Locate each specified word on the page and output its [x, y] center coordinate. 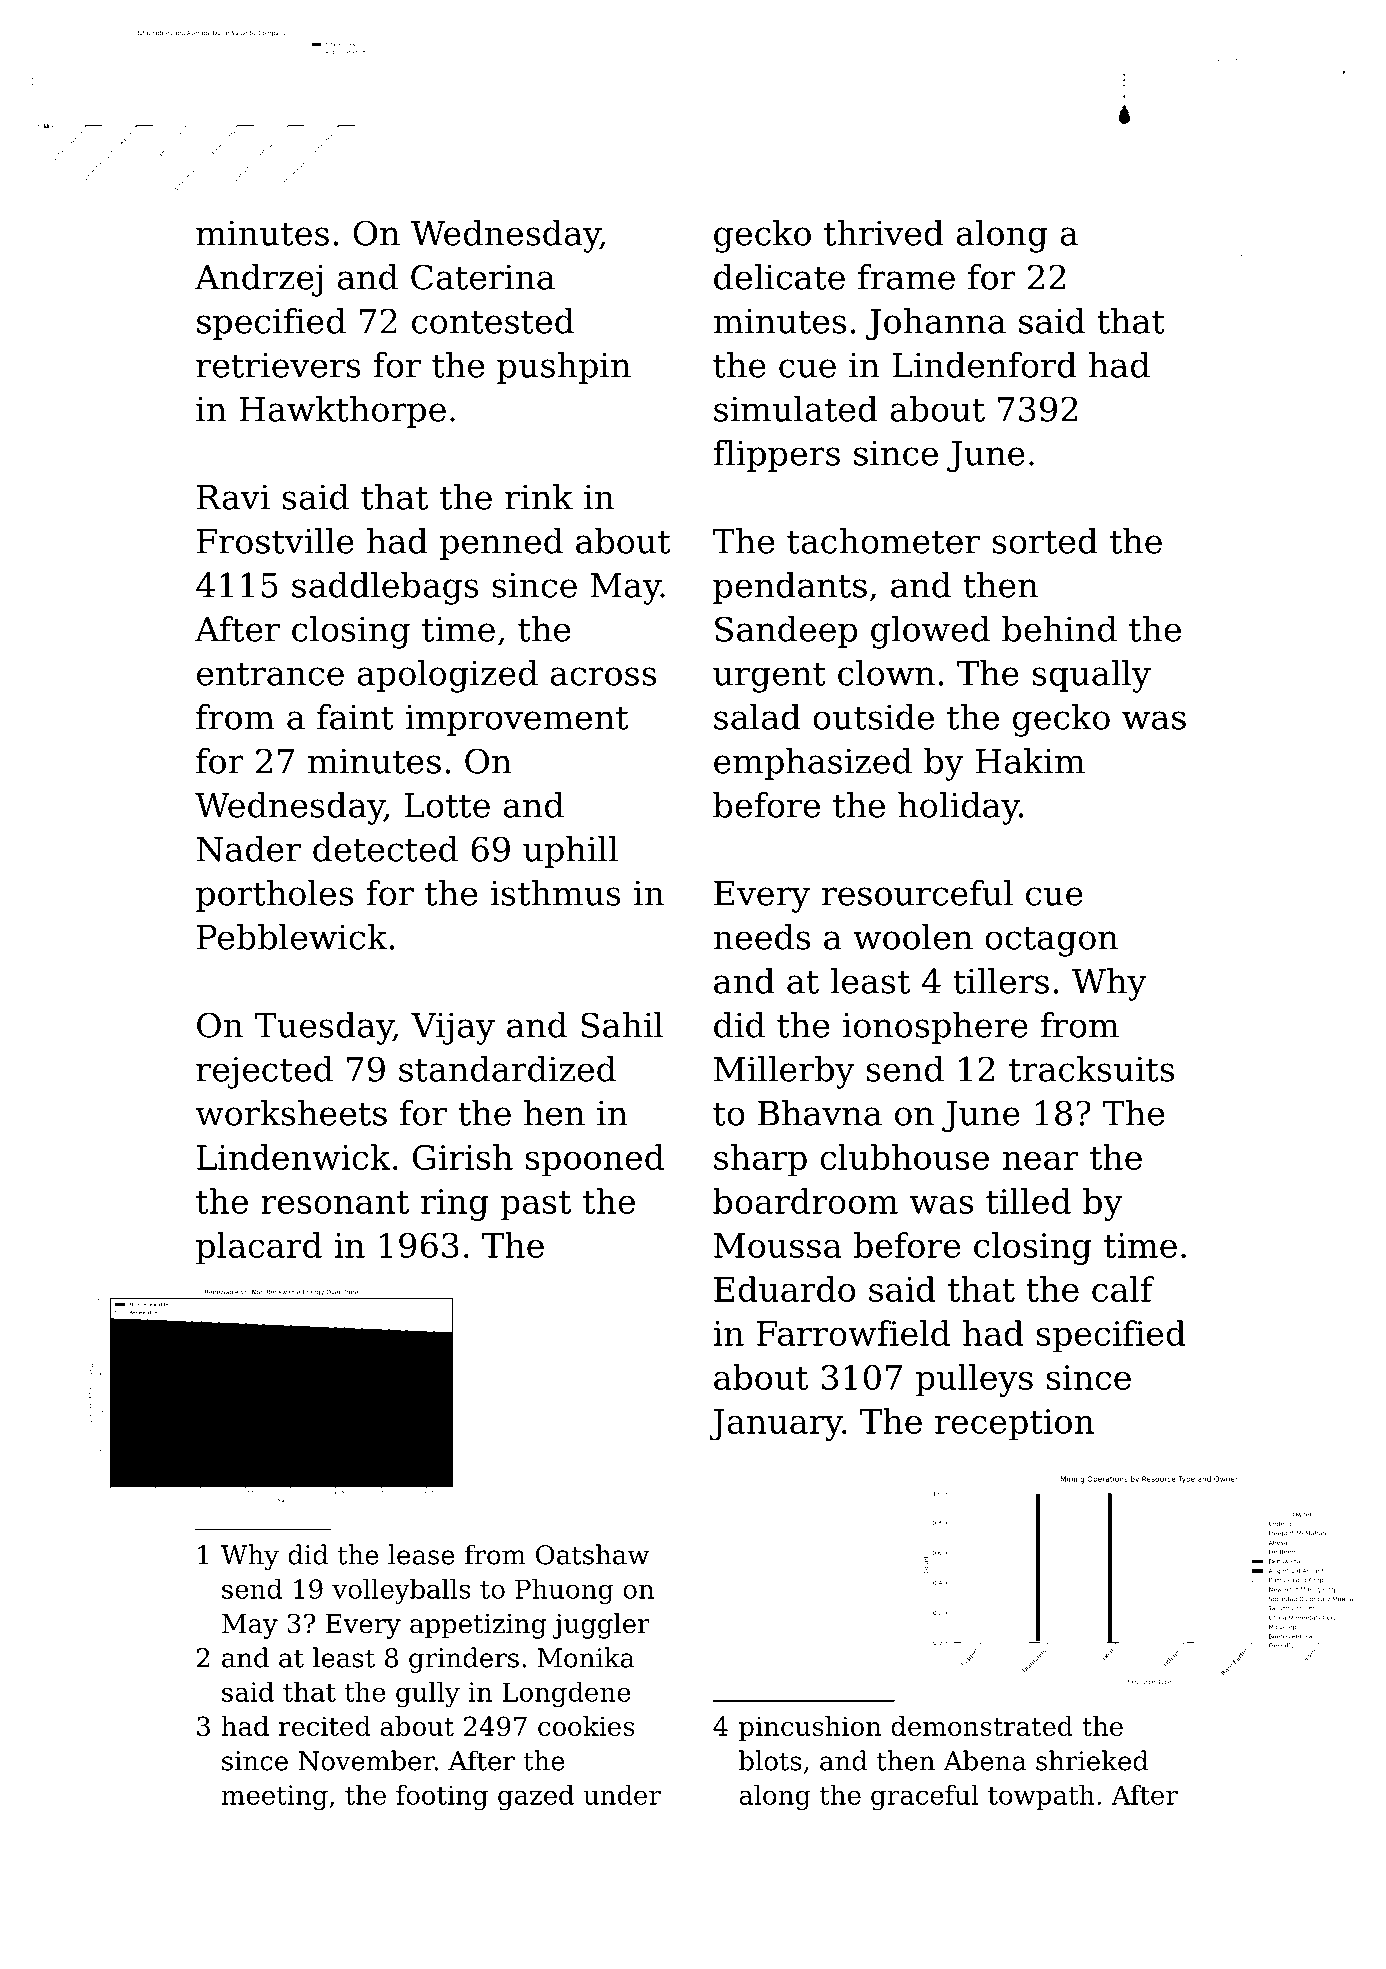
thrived [884, 233]
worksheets [291, 1113]
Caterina [483, 277]
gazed [536, 1798]
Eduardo [784, 1289]
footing [442, 1798]
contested [493, 321]
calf [1123, 1289]
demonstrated [982, 1726]
